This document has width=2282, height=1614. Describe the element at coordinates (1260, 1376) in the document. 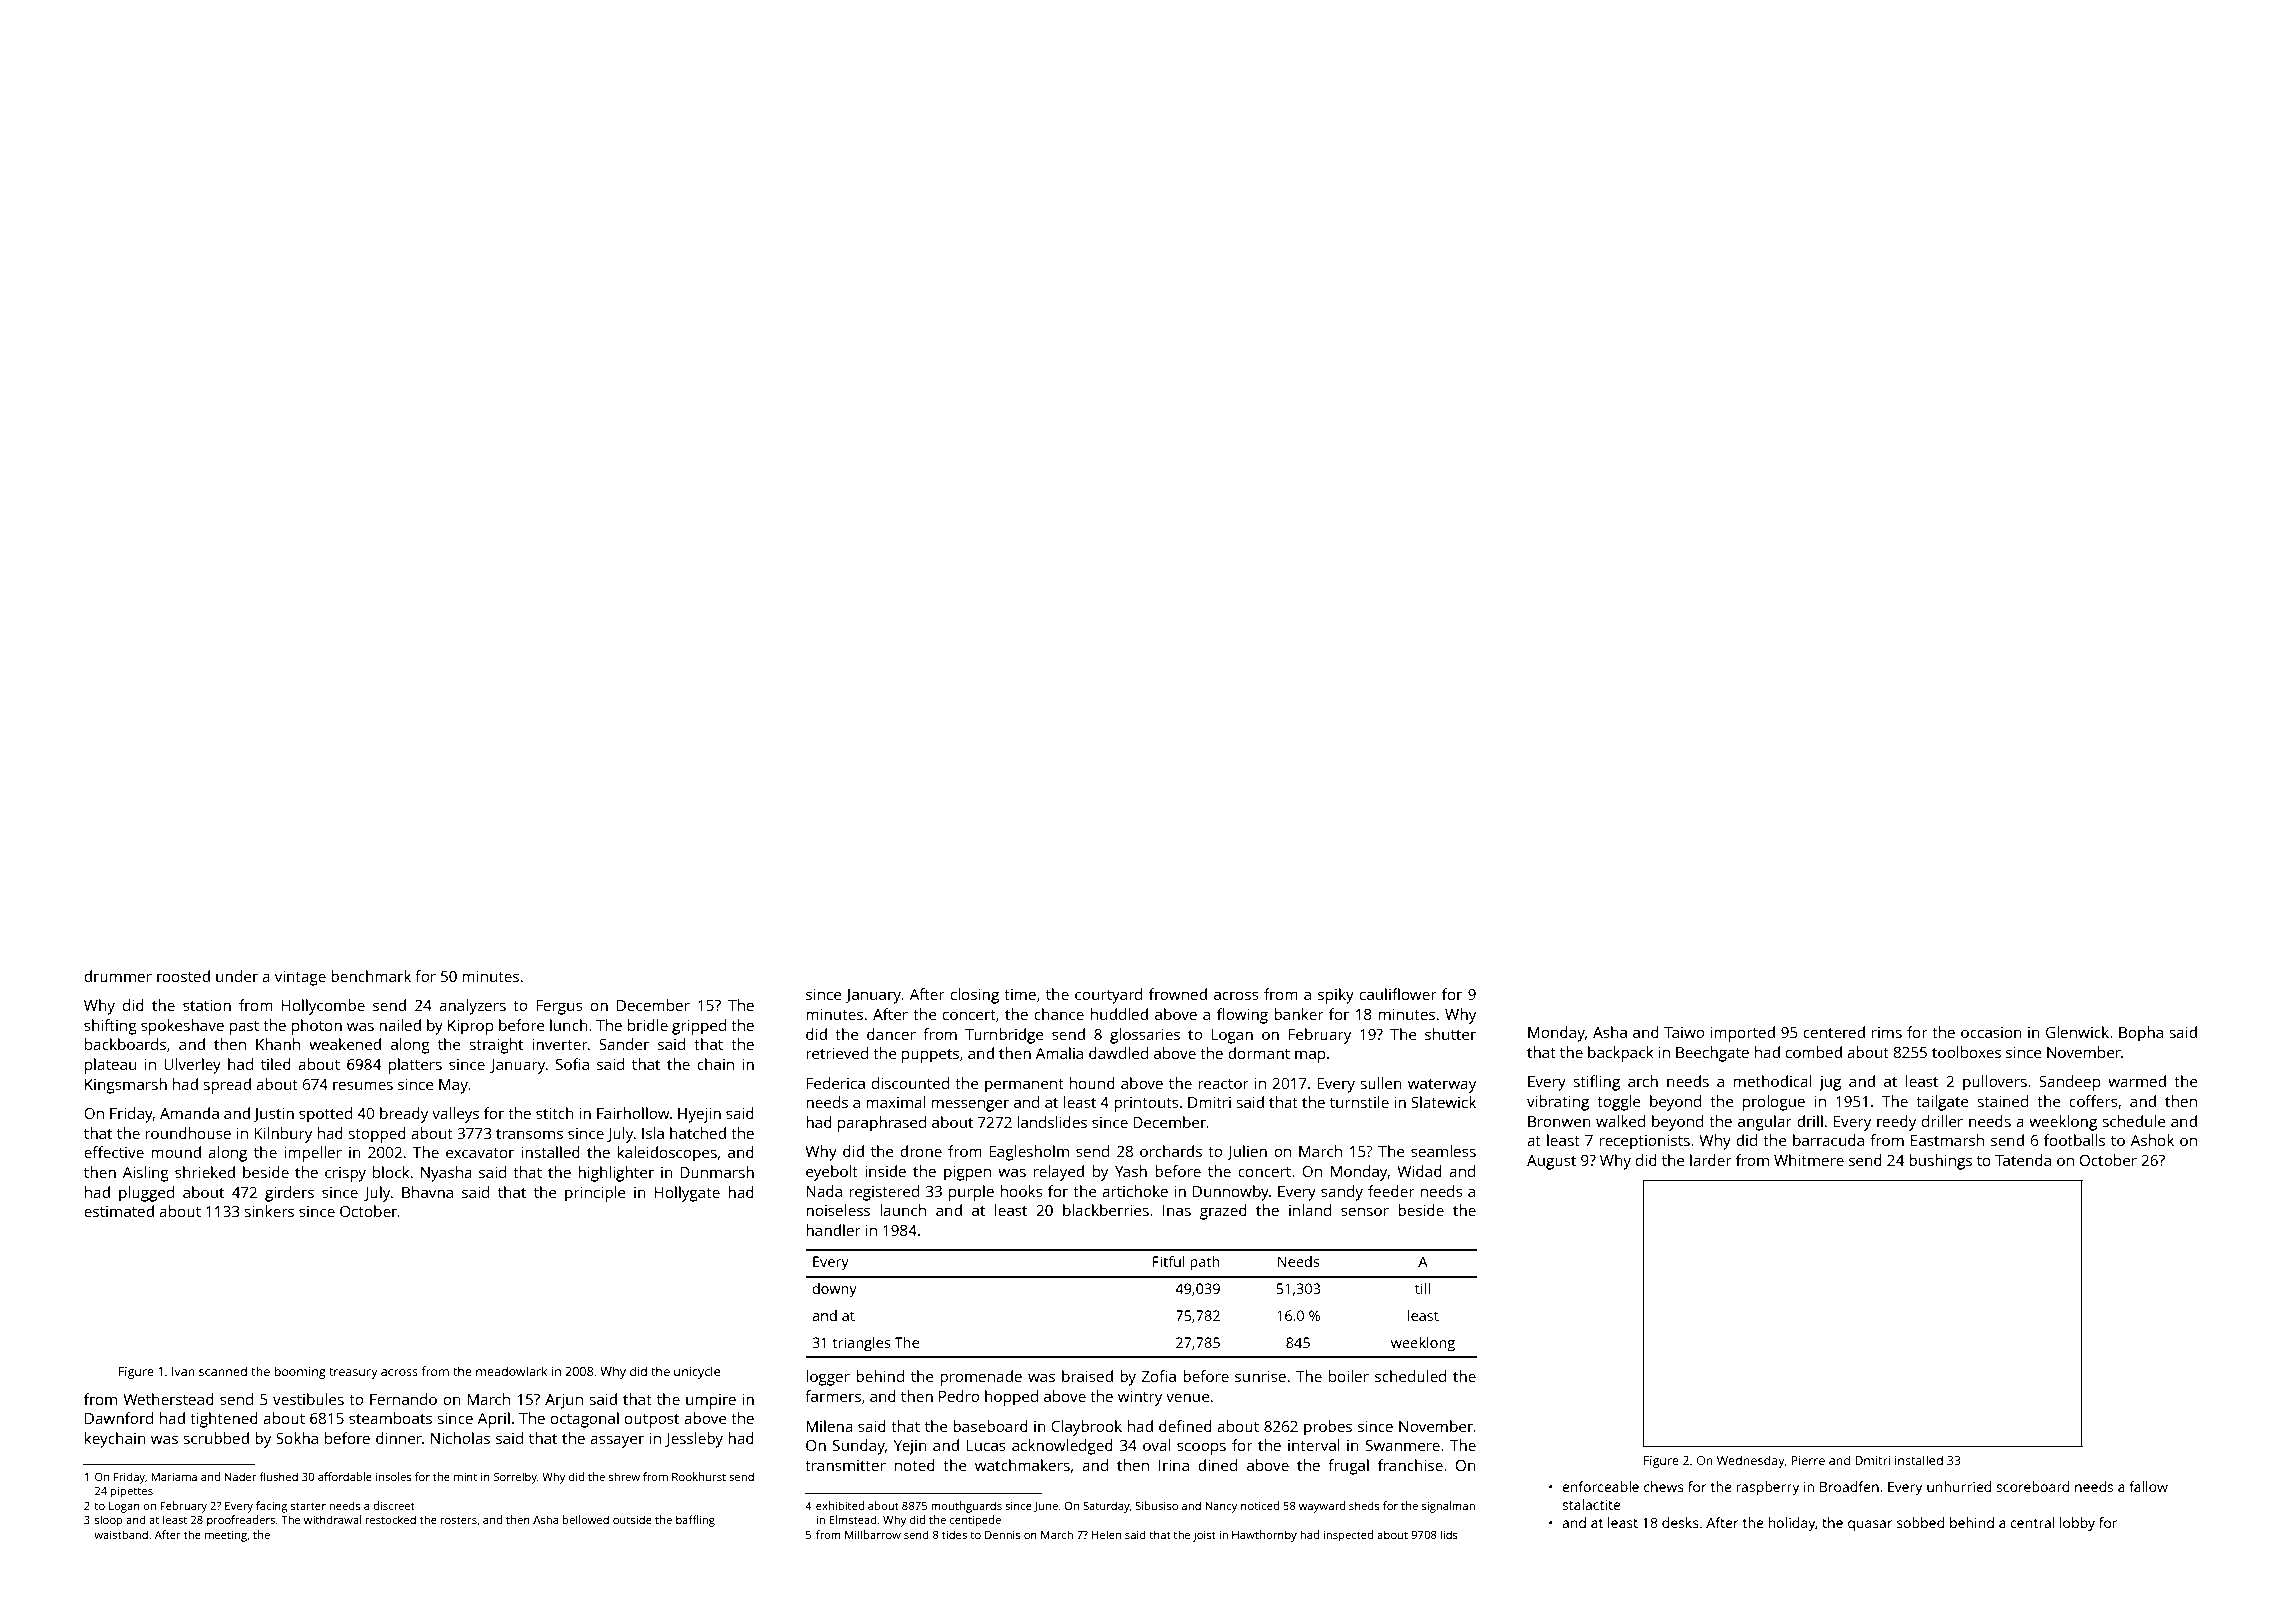

I see `sunrise` at that location.
